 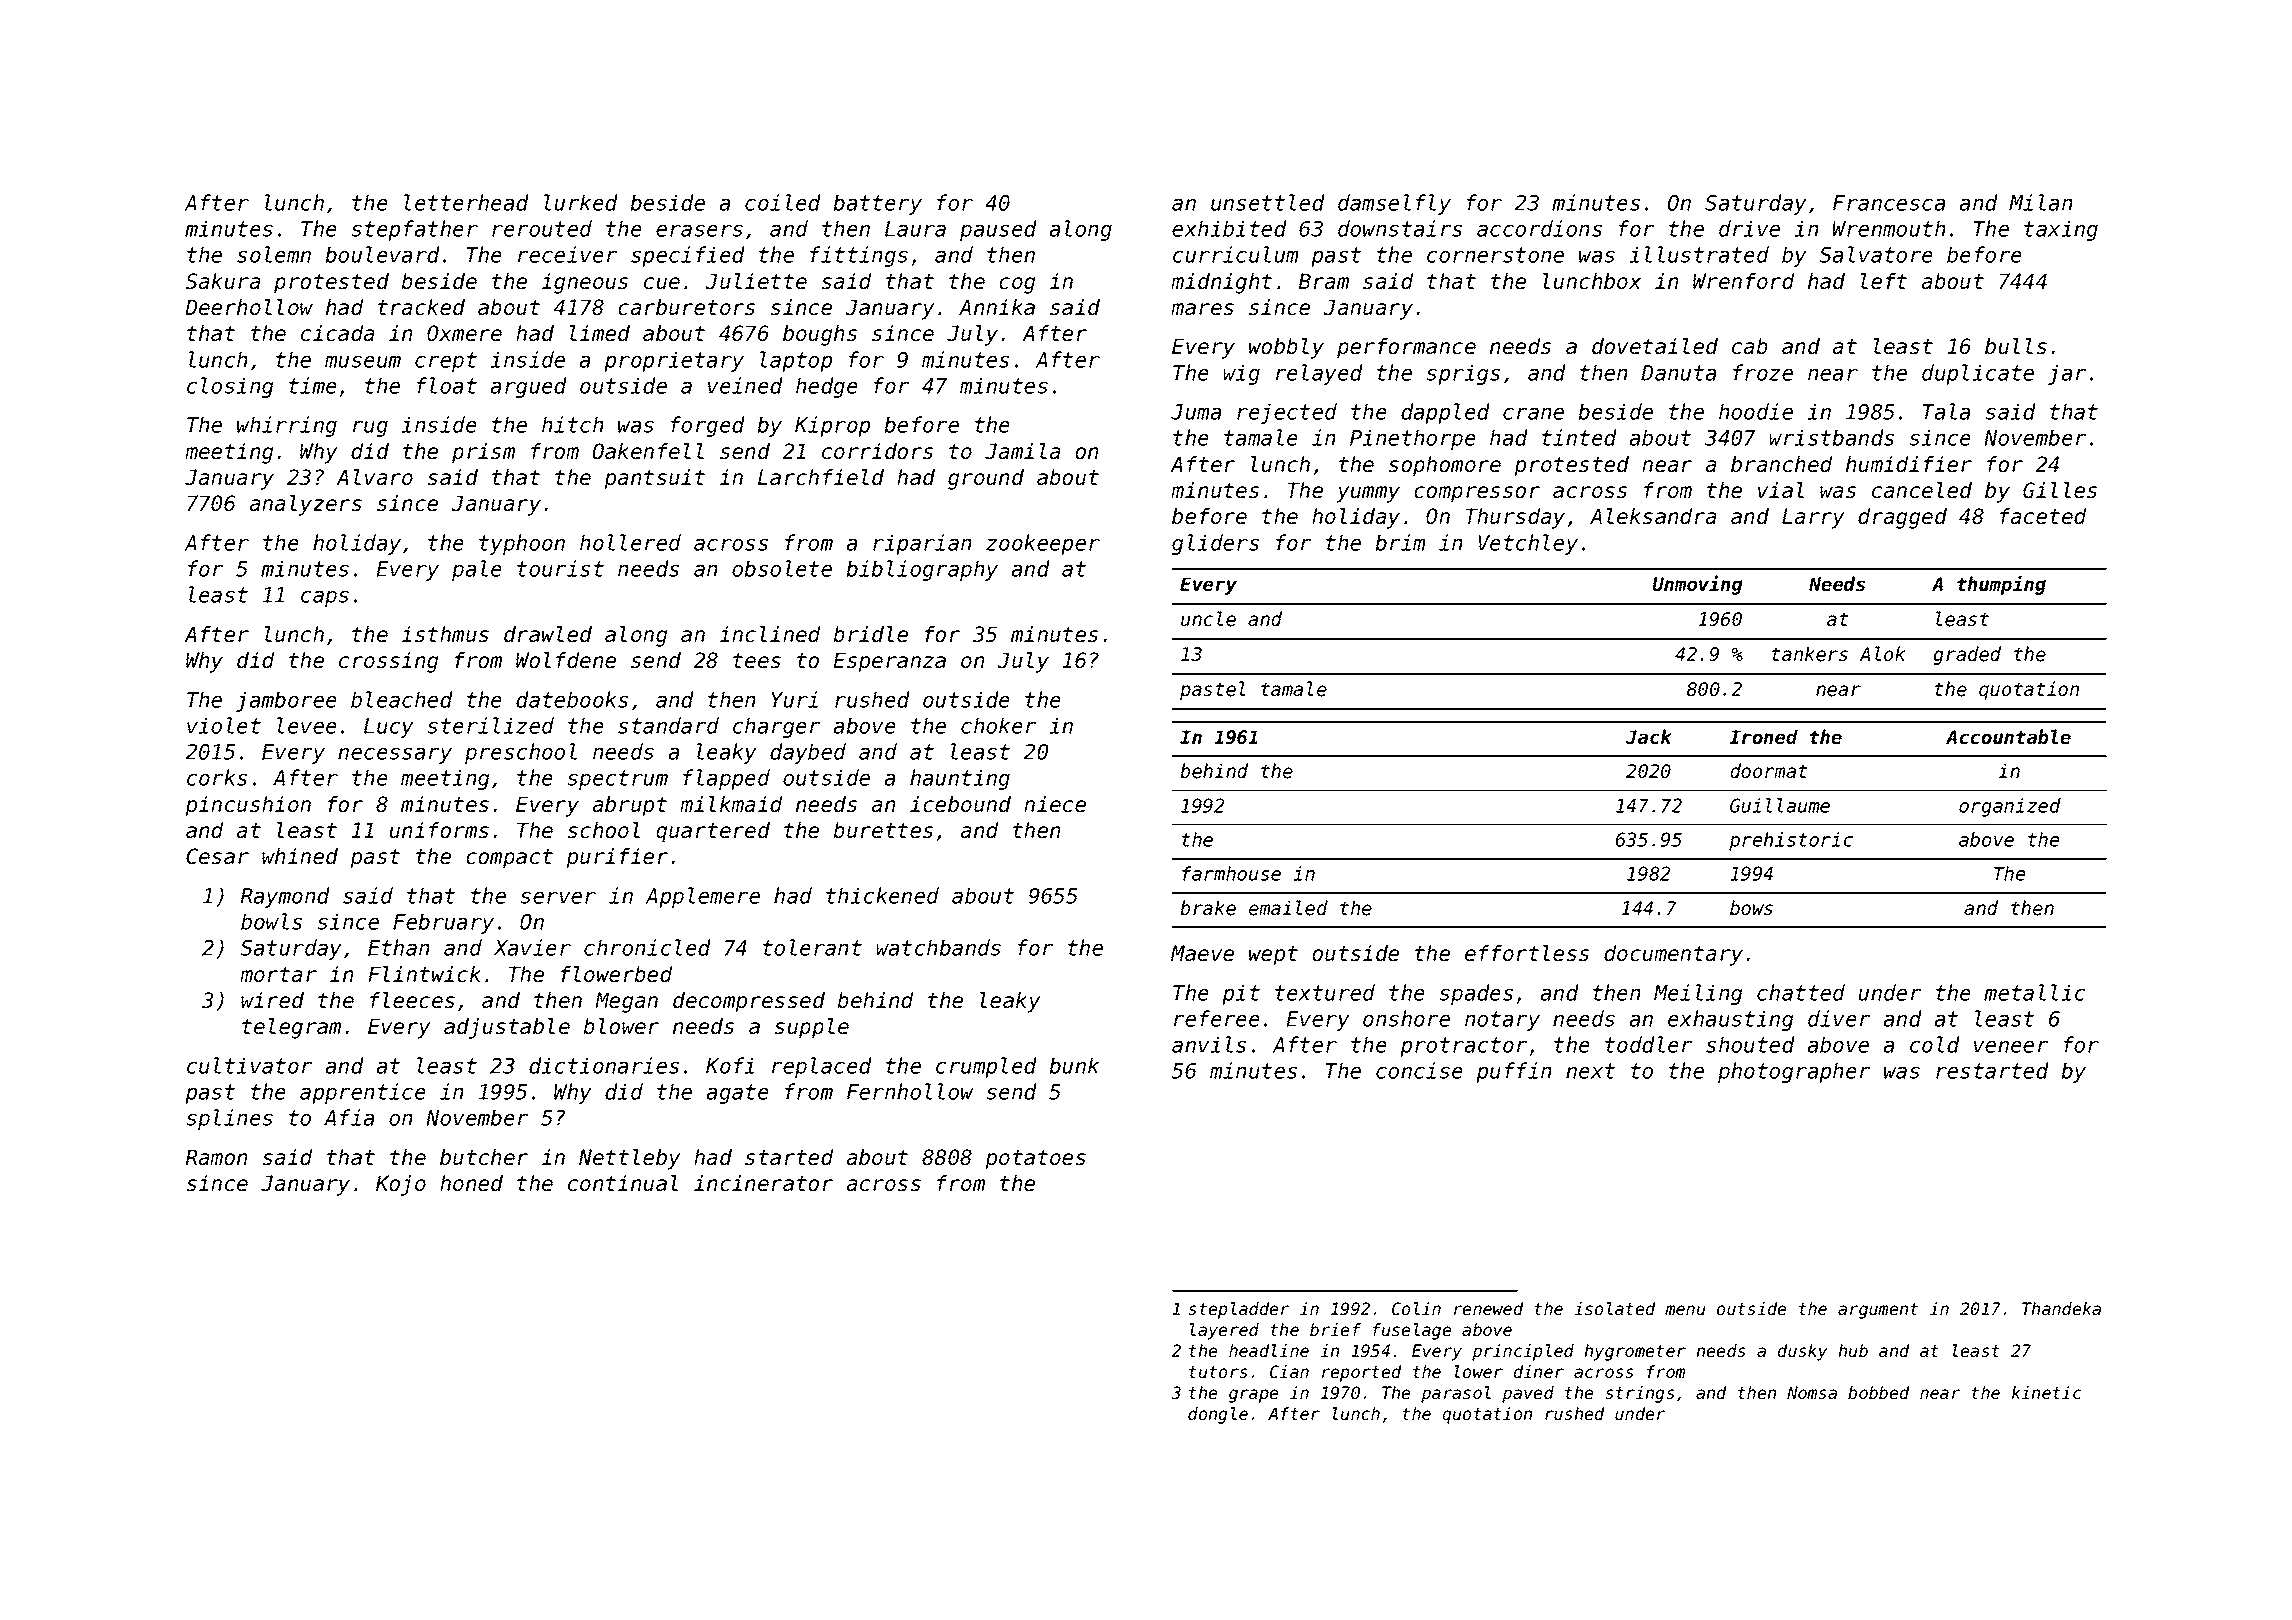 I want to click on potatoes, so click(x=1035, y=1160).
